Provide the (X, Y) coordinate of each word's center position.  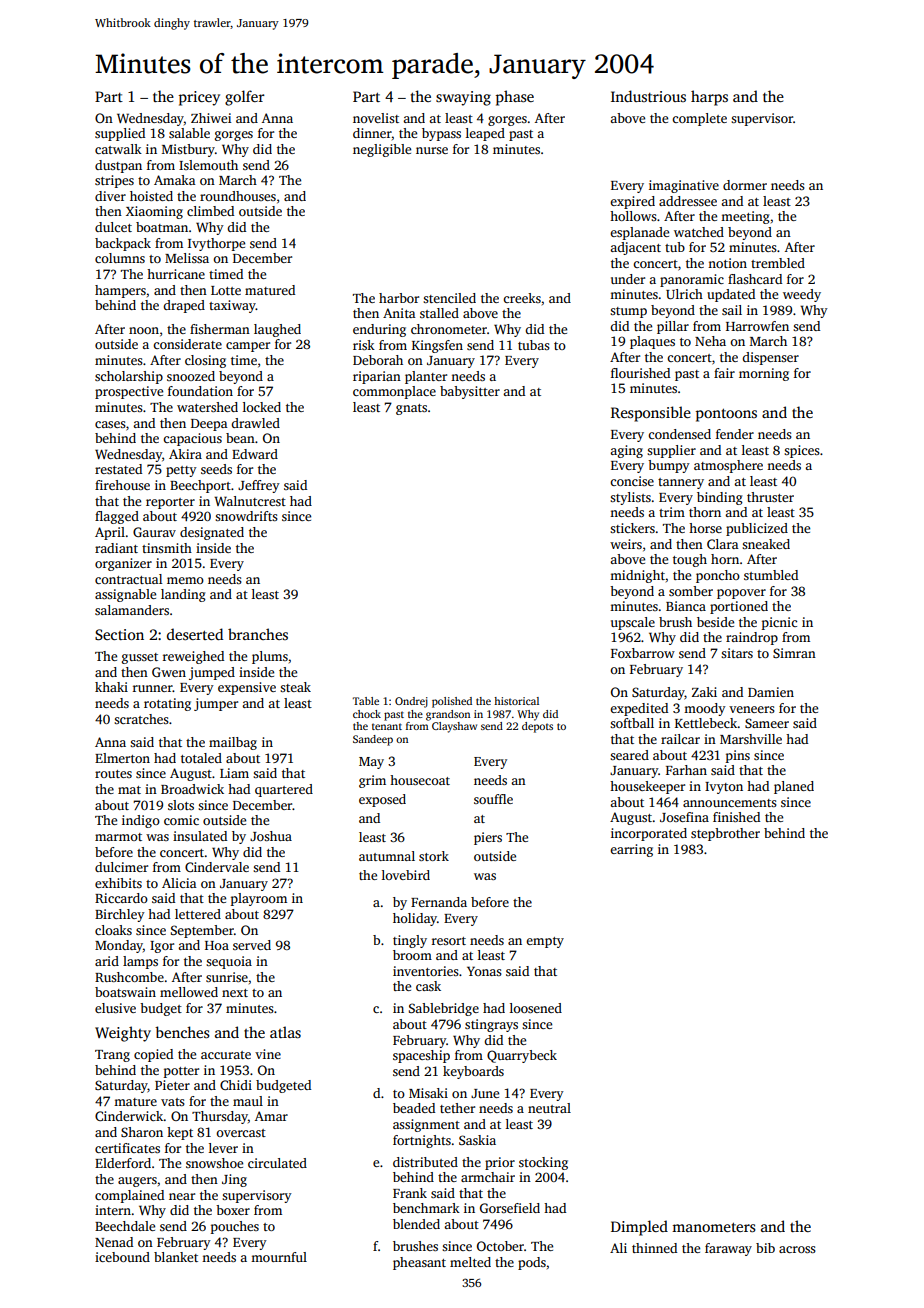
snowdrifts (246, 516)
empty (545, 942)
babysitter (470, 392)
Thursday (220, 1117)
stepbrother (725, 834)
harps (709, 98)
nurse (432, 150)
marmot (118, 837)
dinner (372, 133)
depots (537, 727)
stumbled (771, 575)
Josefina (684, 817)
